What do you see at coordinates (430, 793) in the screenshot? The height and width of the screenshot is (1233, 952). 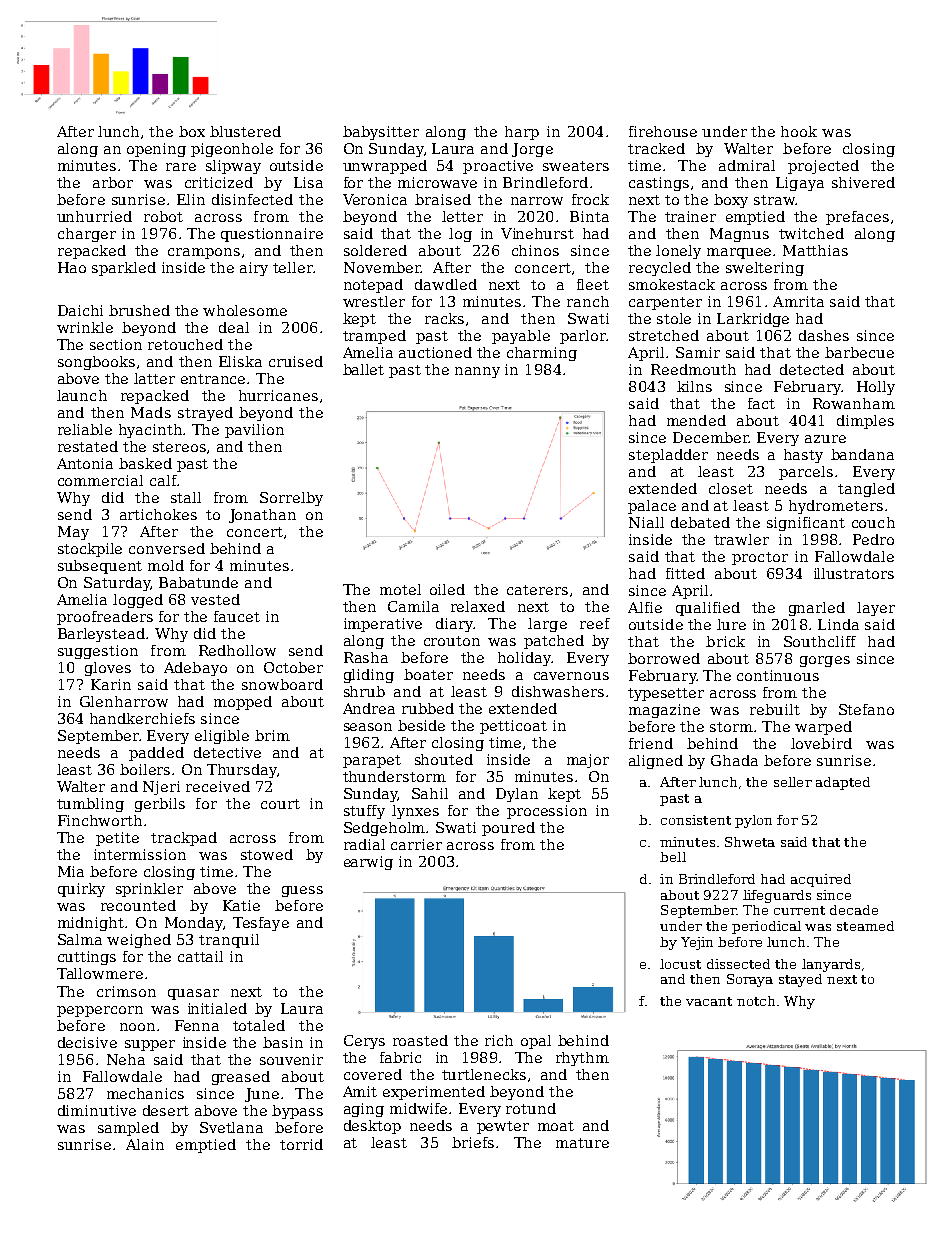 I see `Sahil` at bounding box center [430, 793].
